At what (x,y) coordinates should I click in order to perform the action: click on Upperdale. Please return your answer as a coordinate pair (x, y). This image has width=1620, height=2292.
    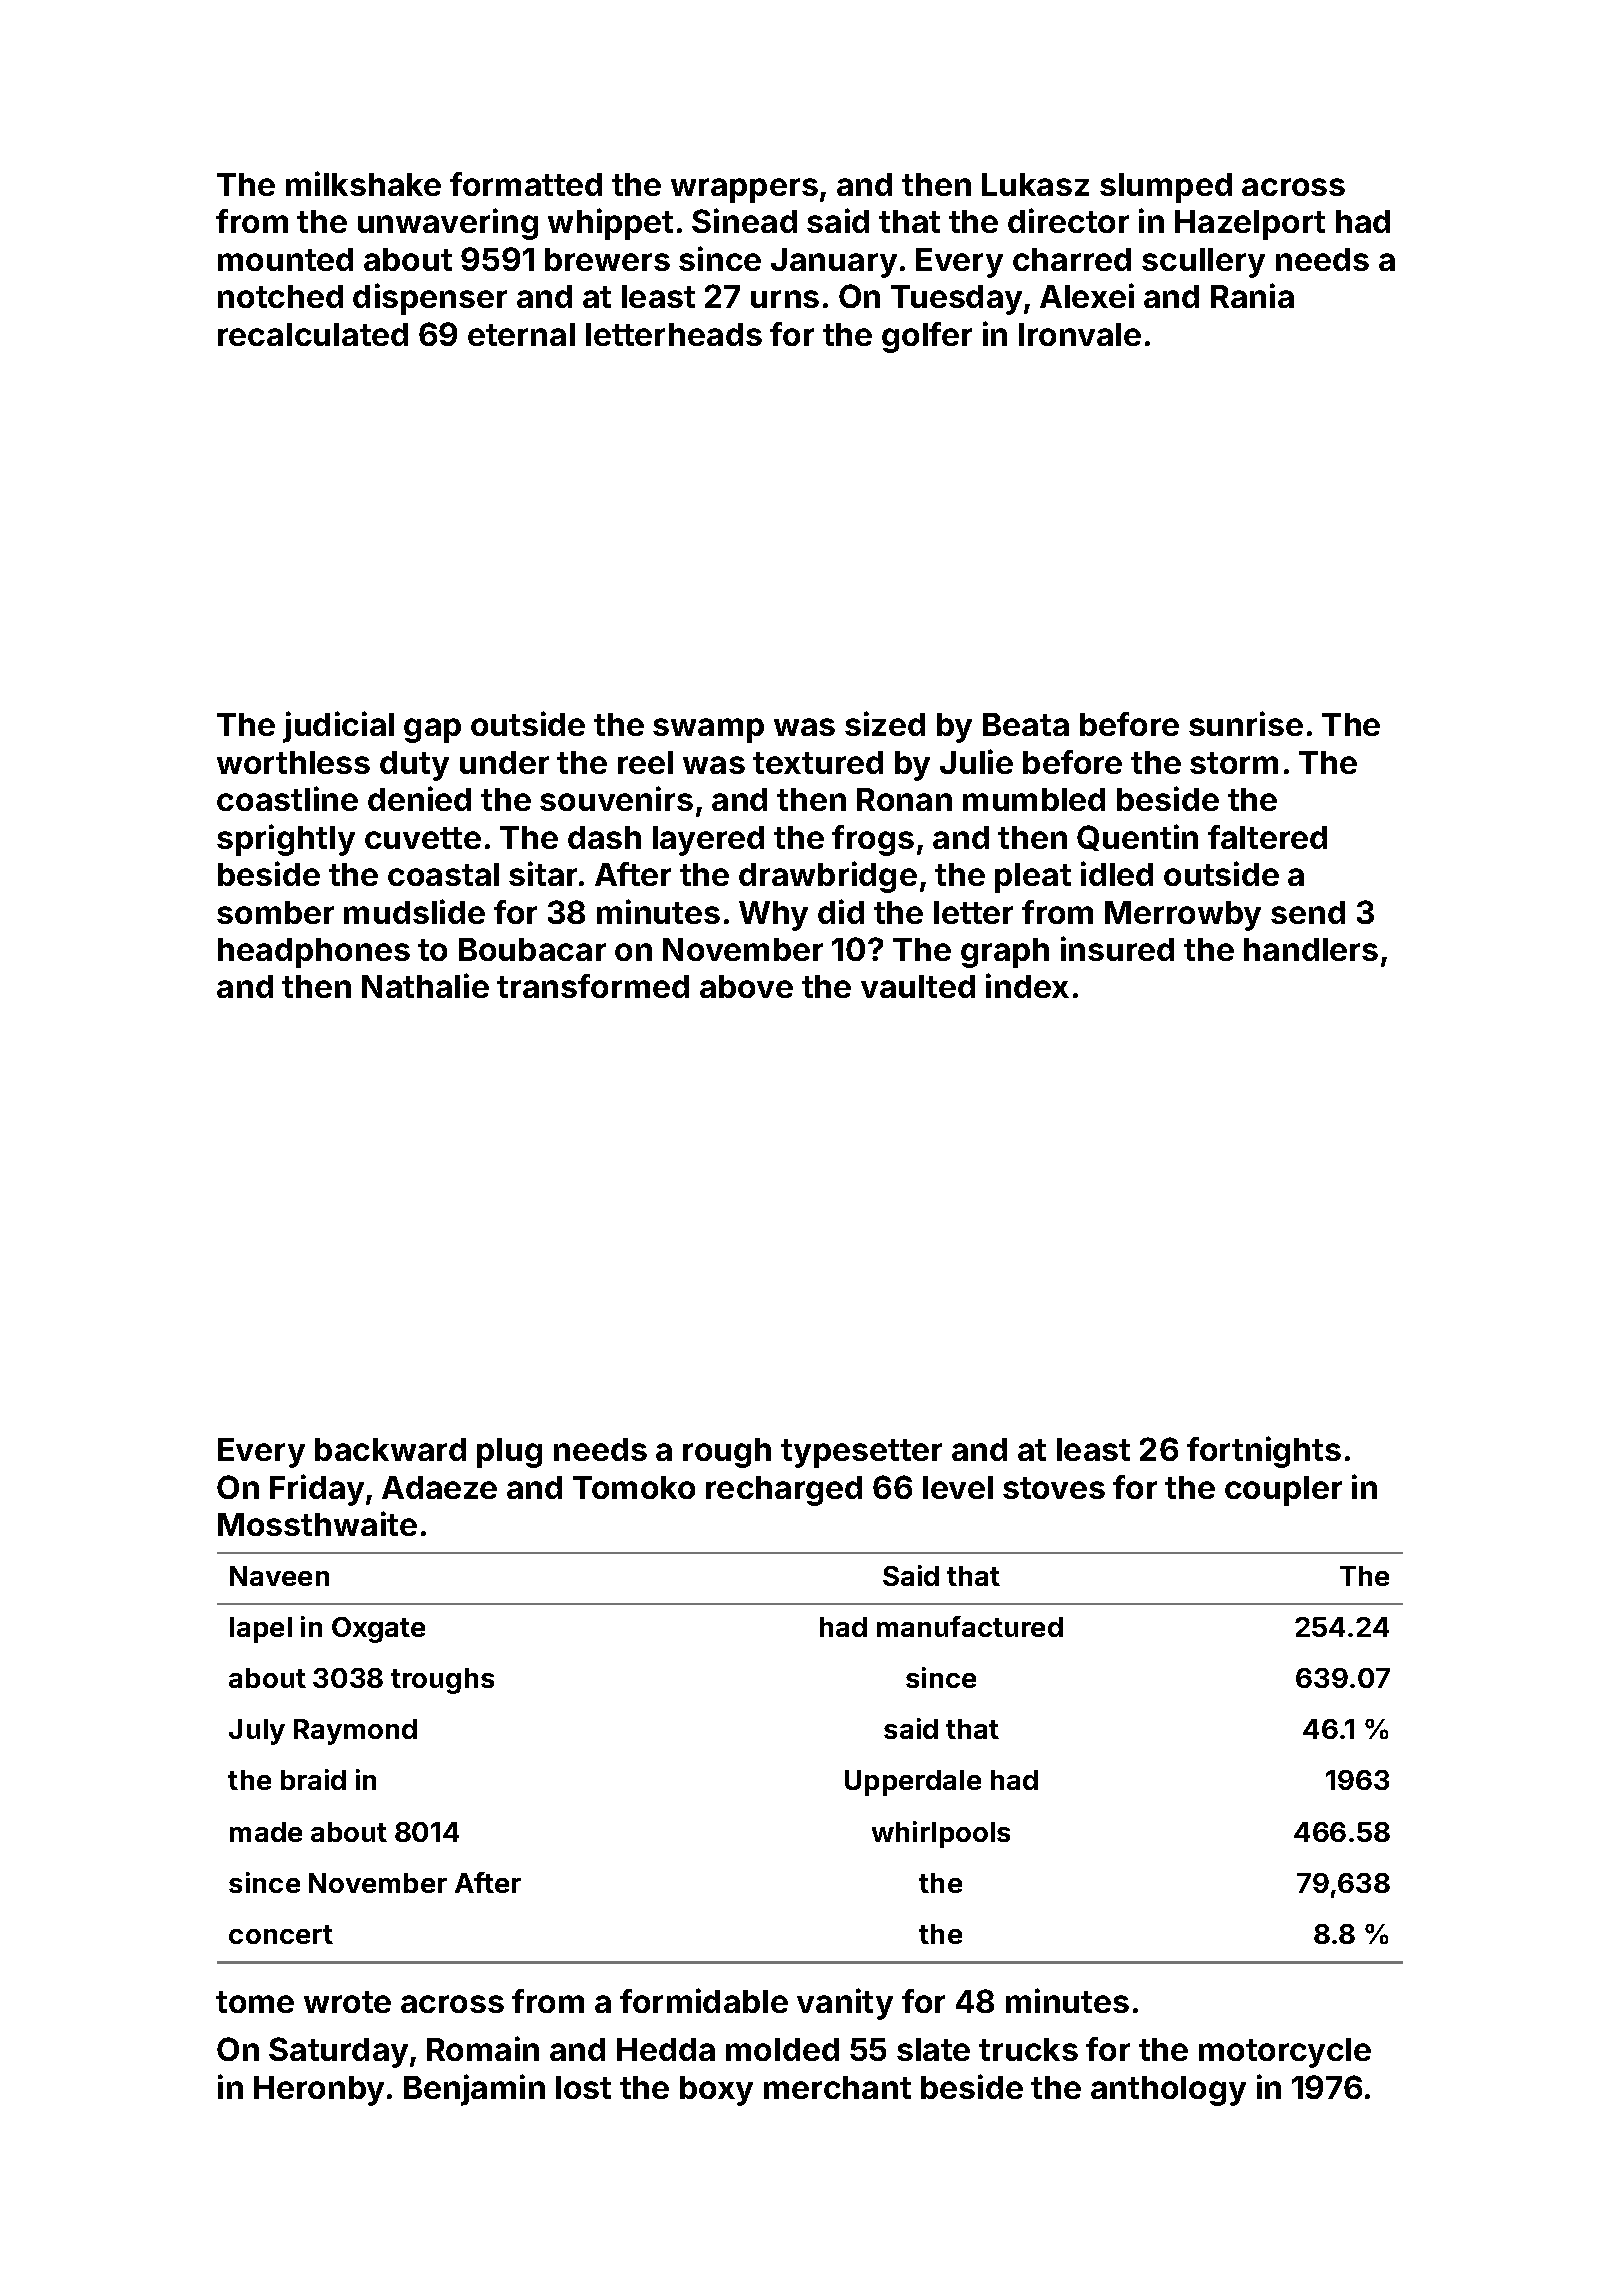
    Looking at the image, I should click on (913, 1783).
